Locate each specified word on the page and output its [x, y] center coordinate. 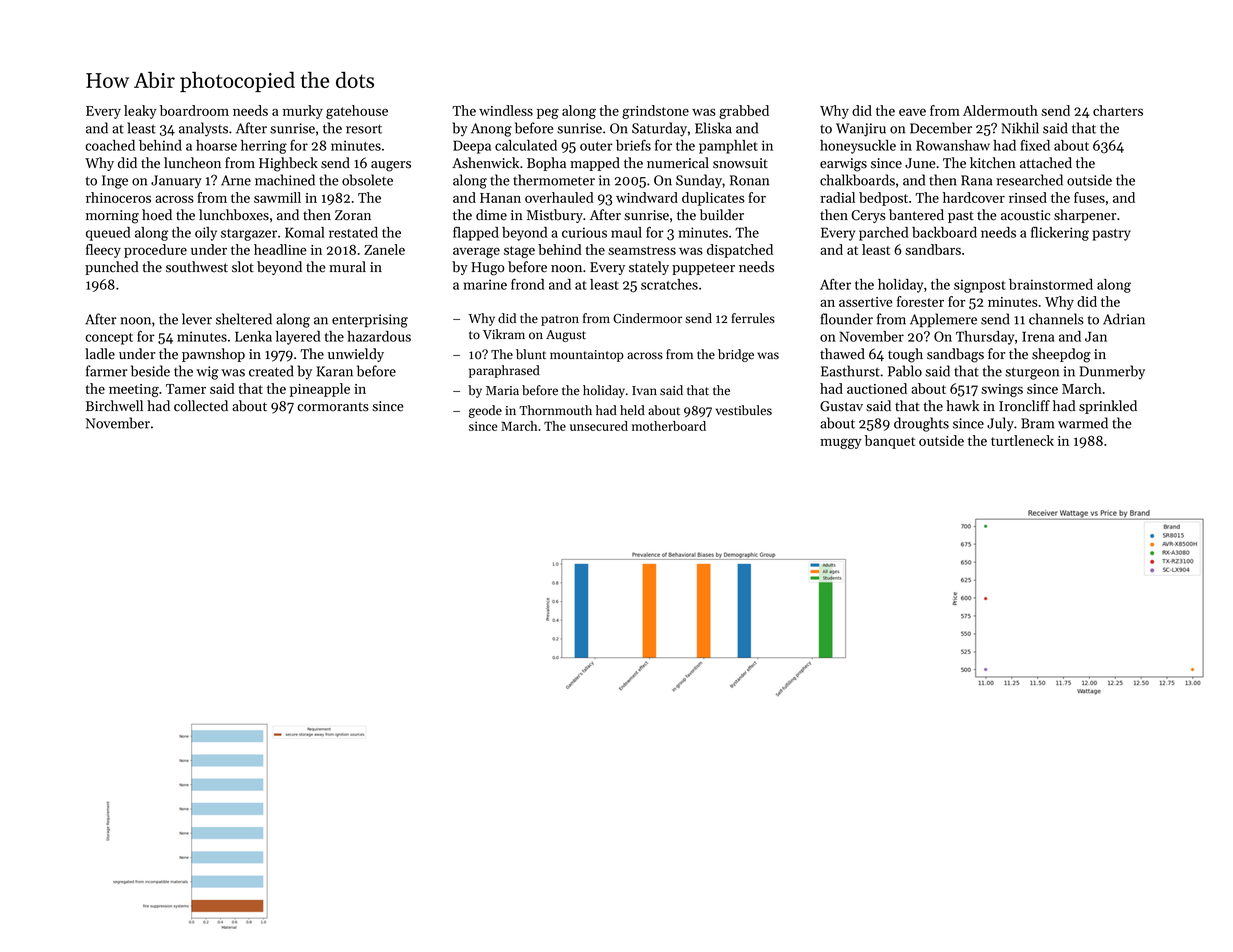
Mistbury [555, 216]
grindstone [655, 112]
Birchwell [114, 406]
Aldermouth [1000, 110]
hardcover [974, 197]
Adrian [1124, 319]
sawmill [277, 197]
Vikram [504, 334]
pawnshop [213, 355]
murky [303, 112]
